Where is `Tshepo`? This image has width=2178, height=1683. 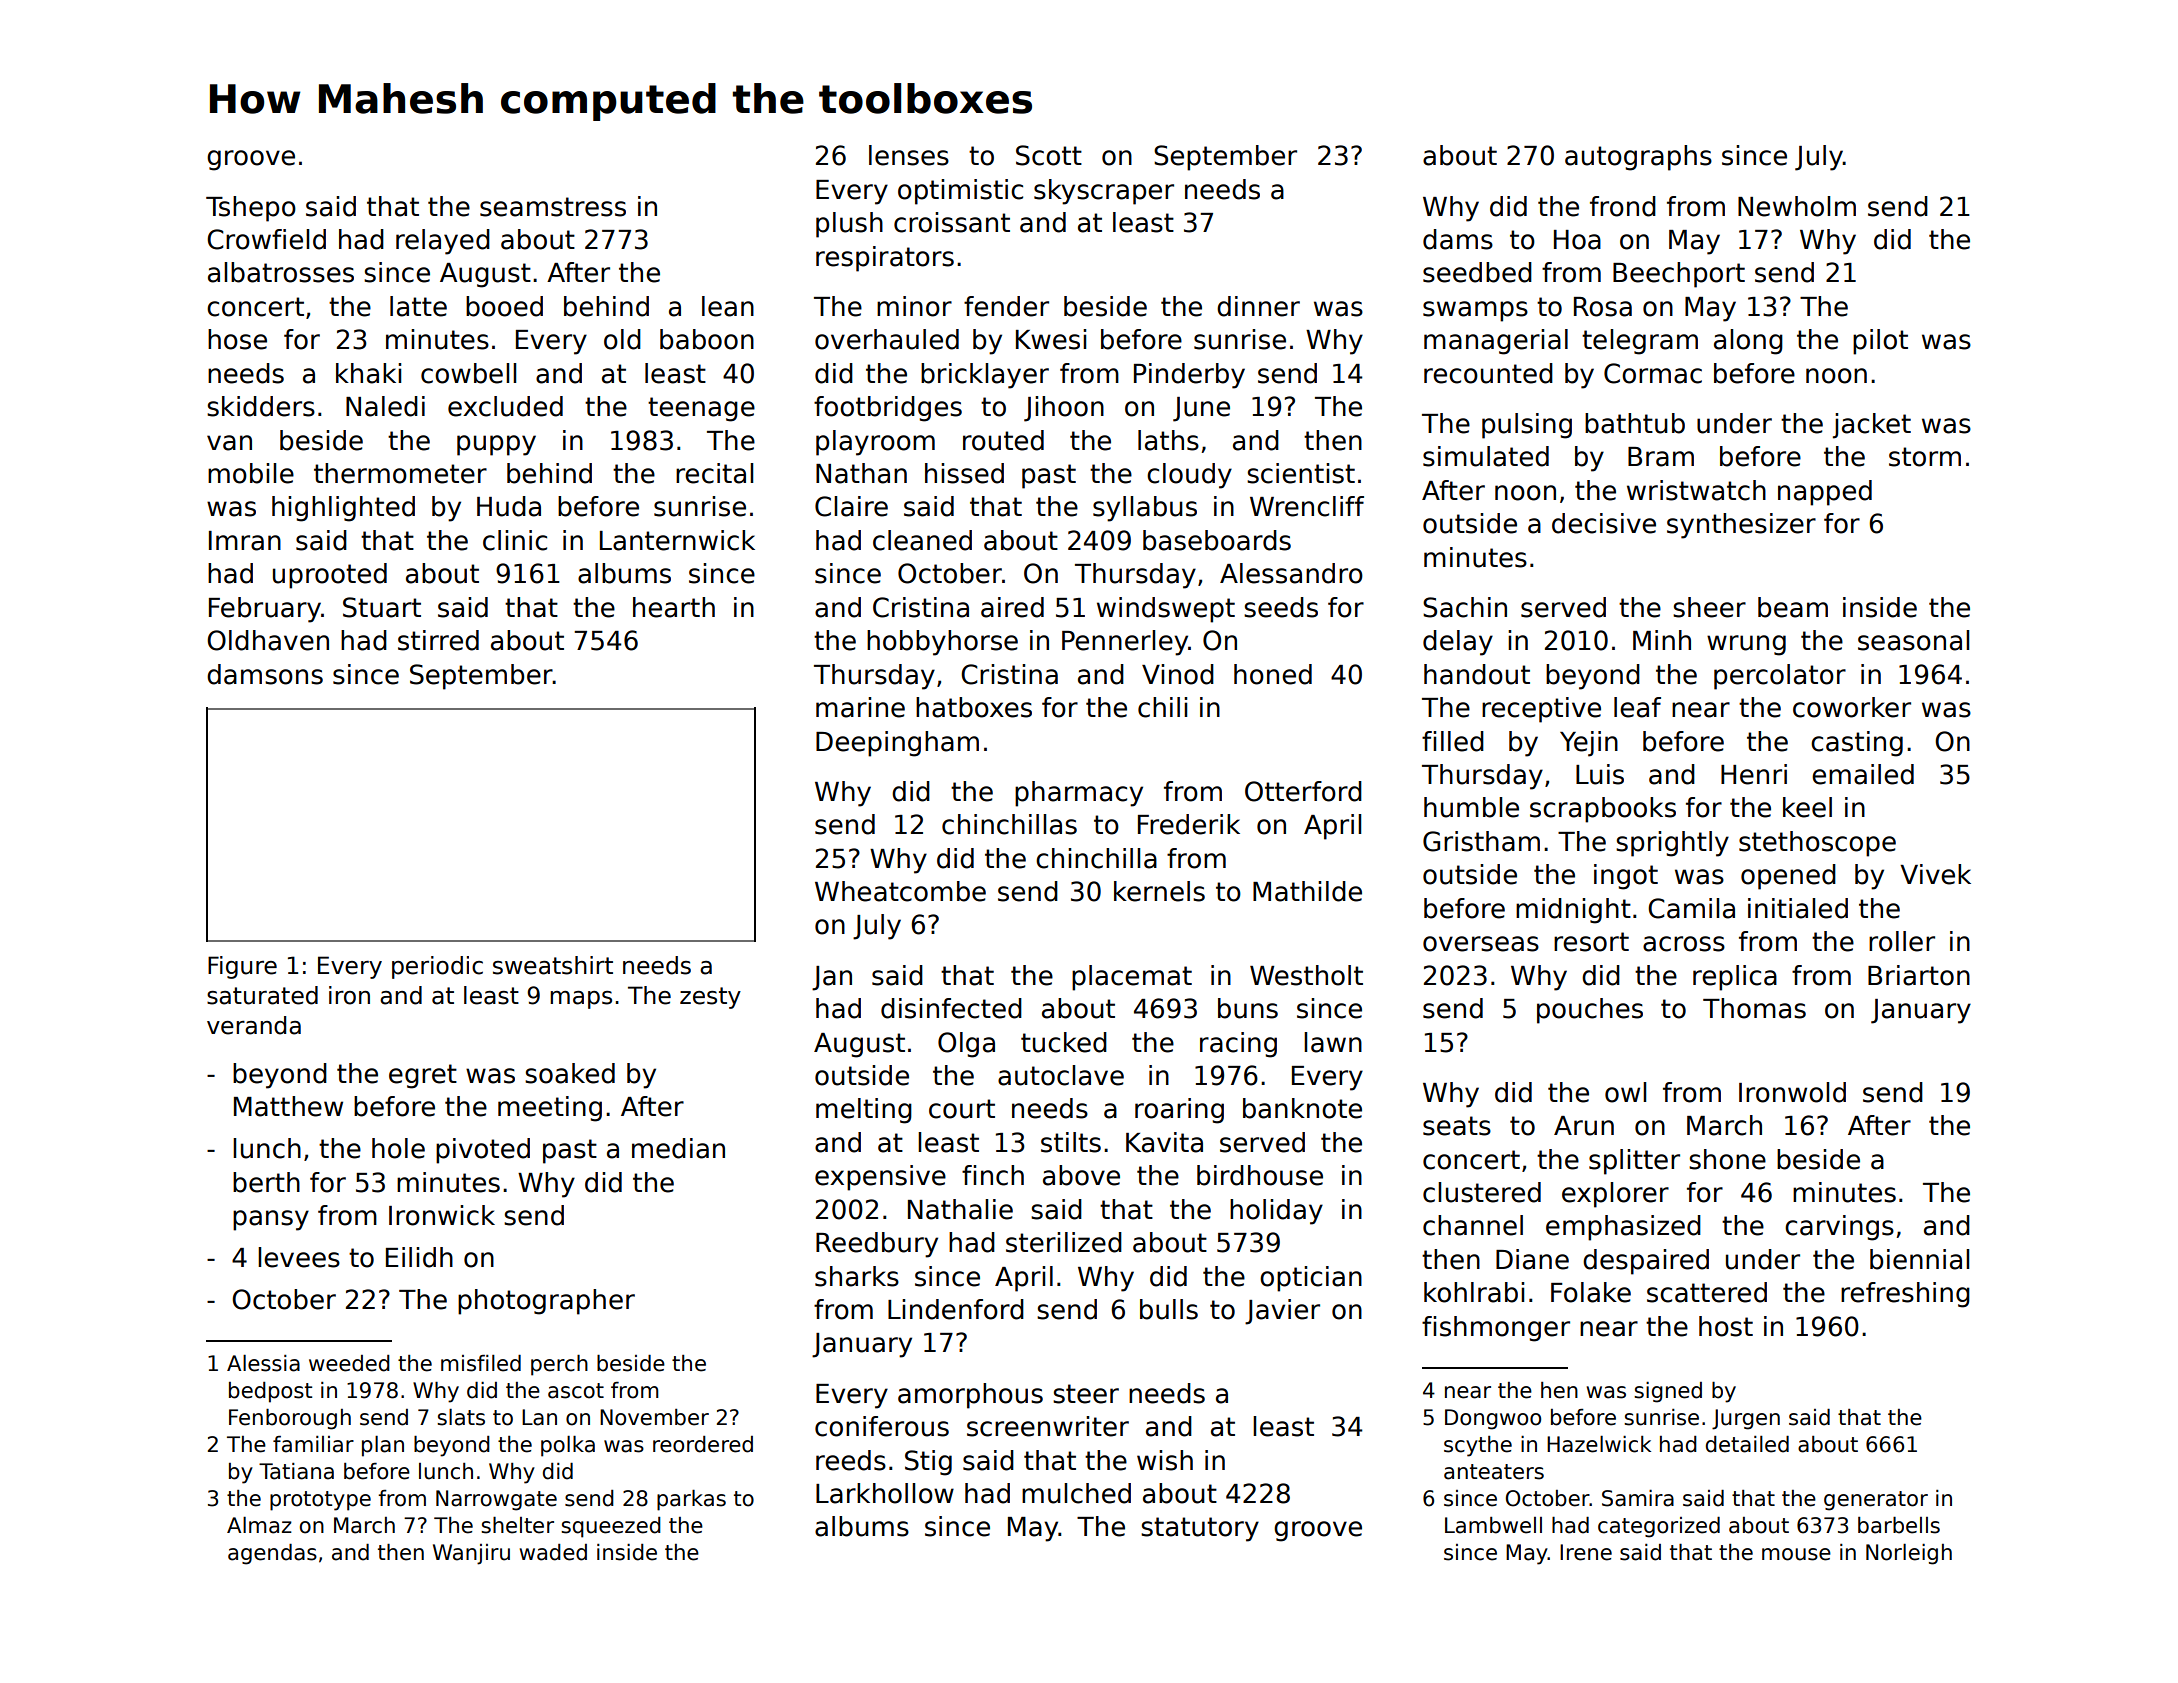 Tshepo is located at coordinates (251, 209).
